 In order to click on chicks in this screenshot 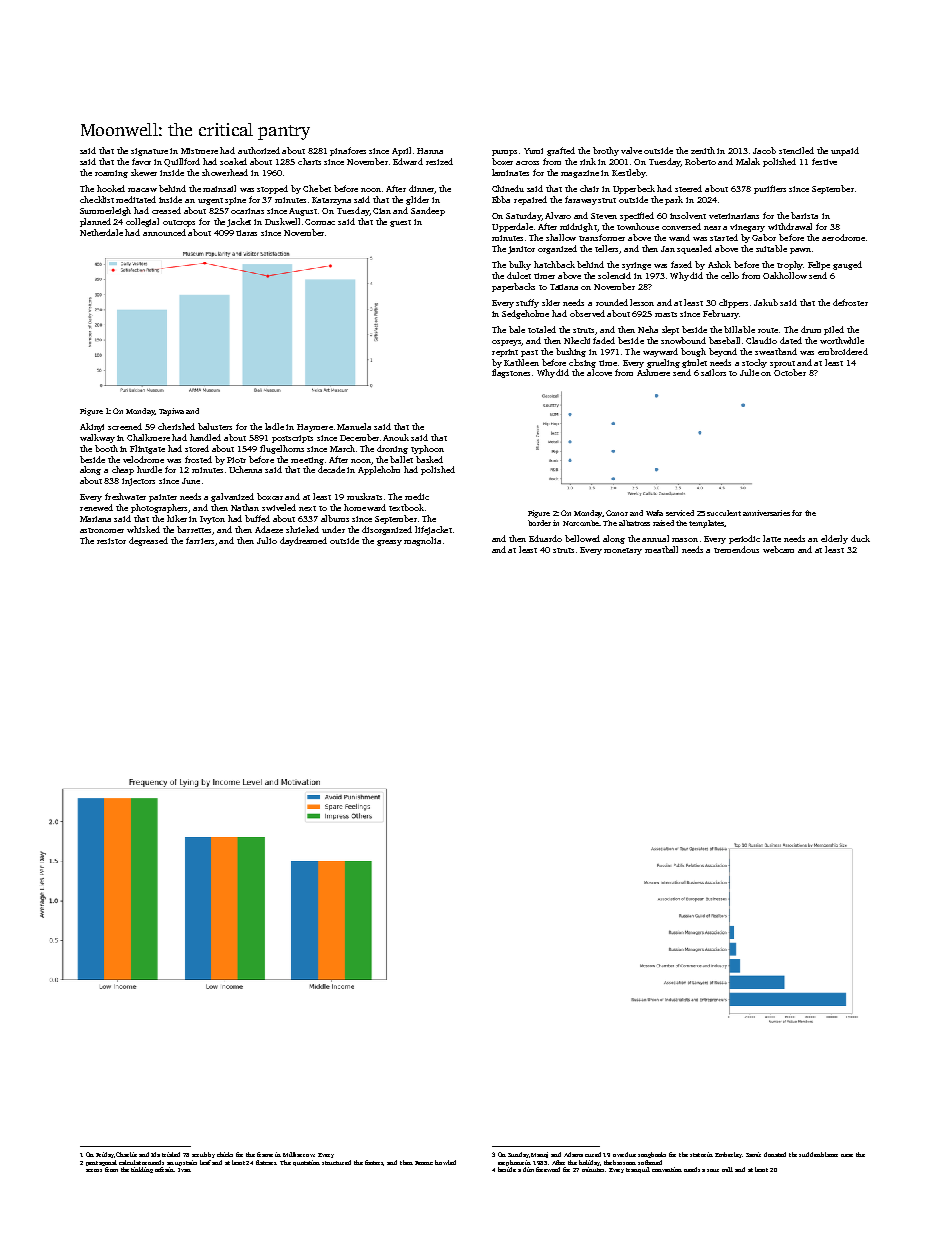, I will do `click(225, 1154)`.
